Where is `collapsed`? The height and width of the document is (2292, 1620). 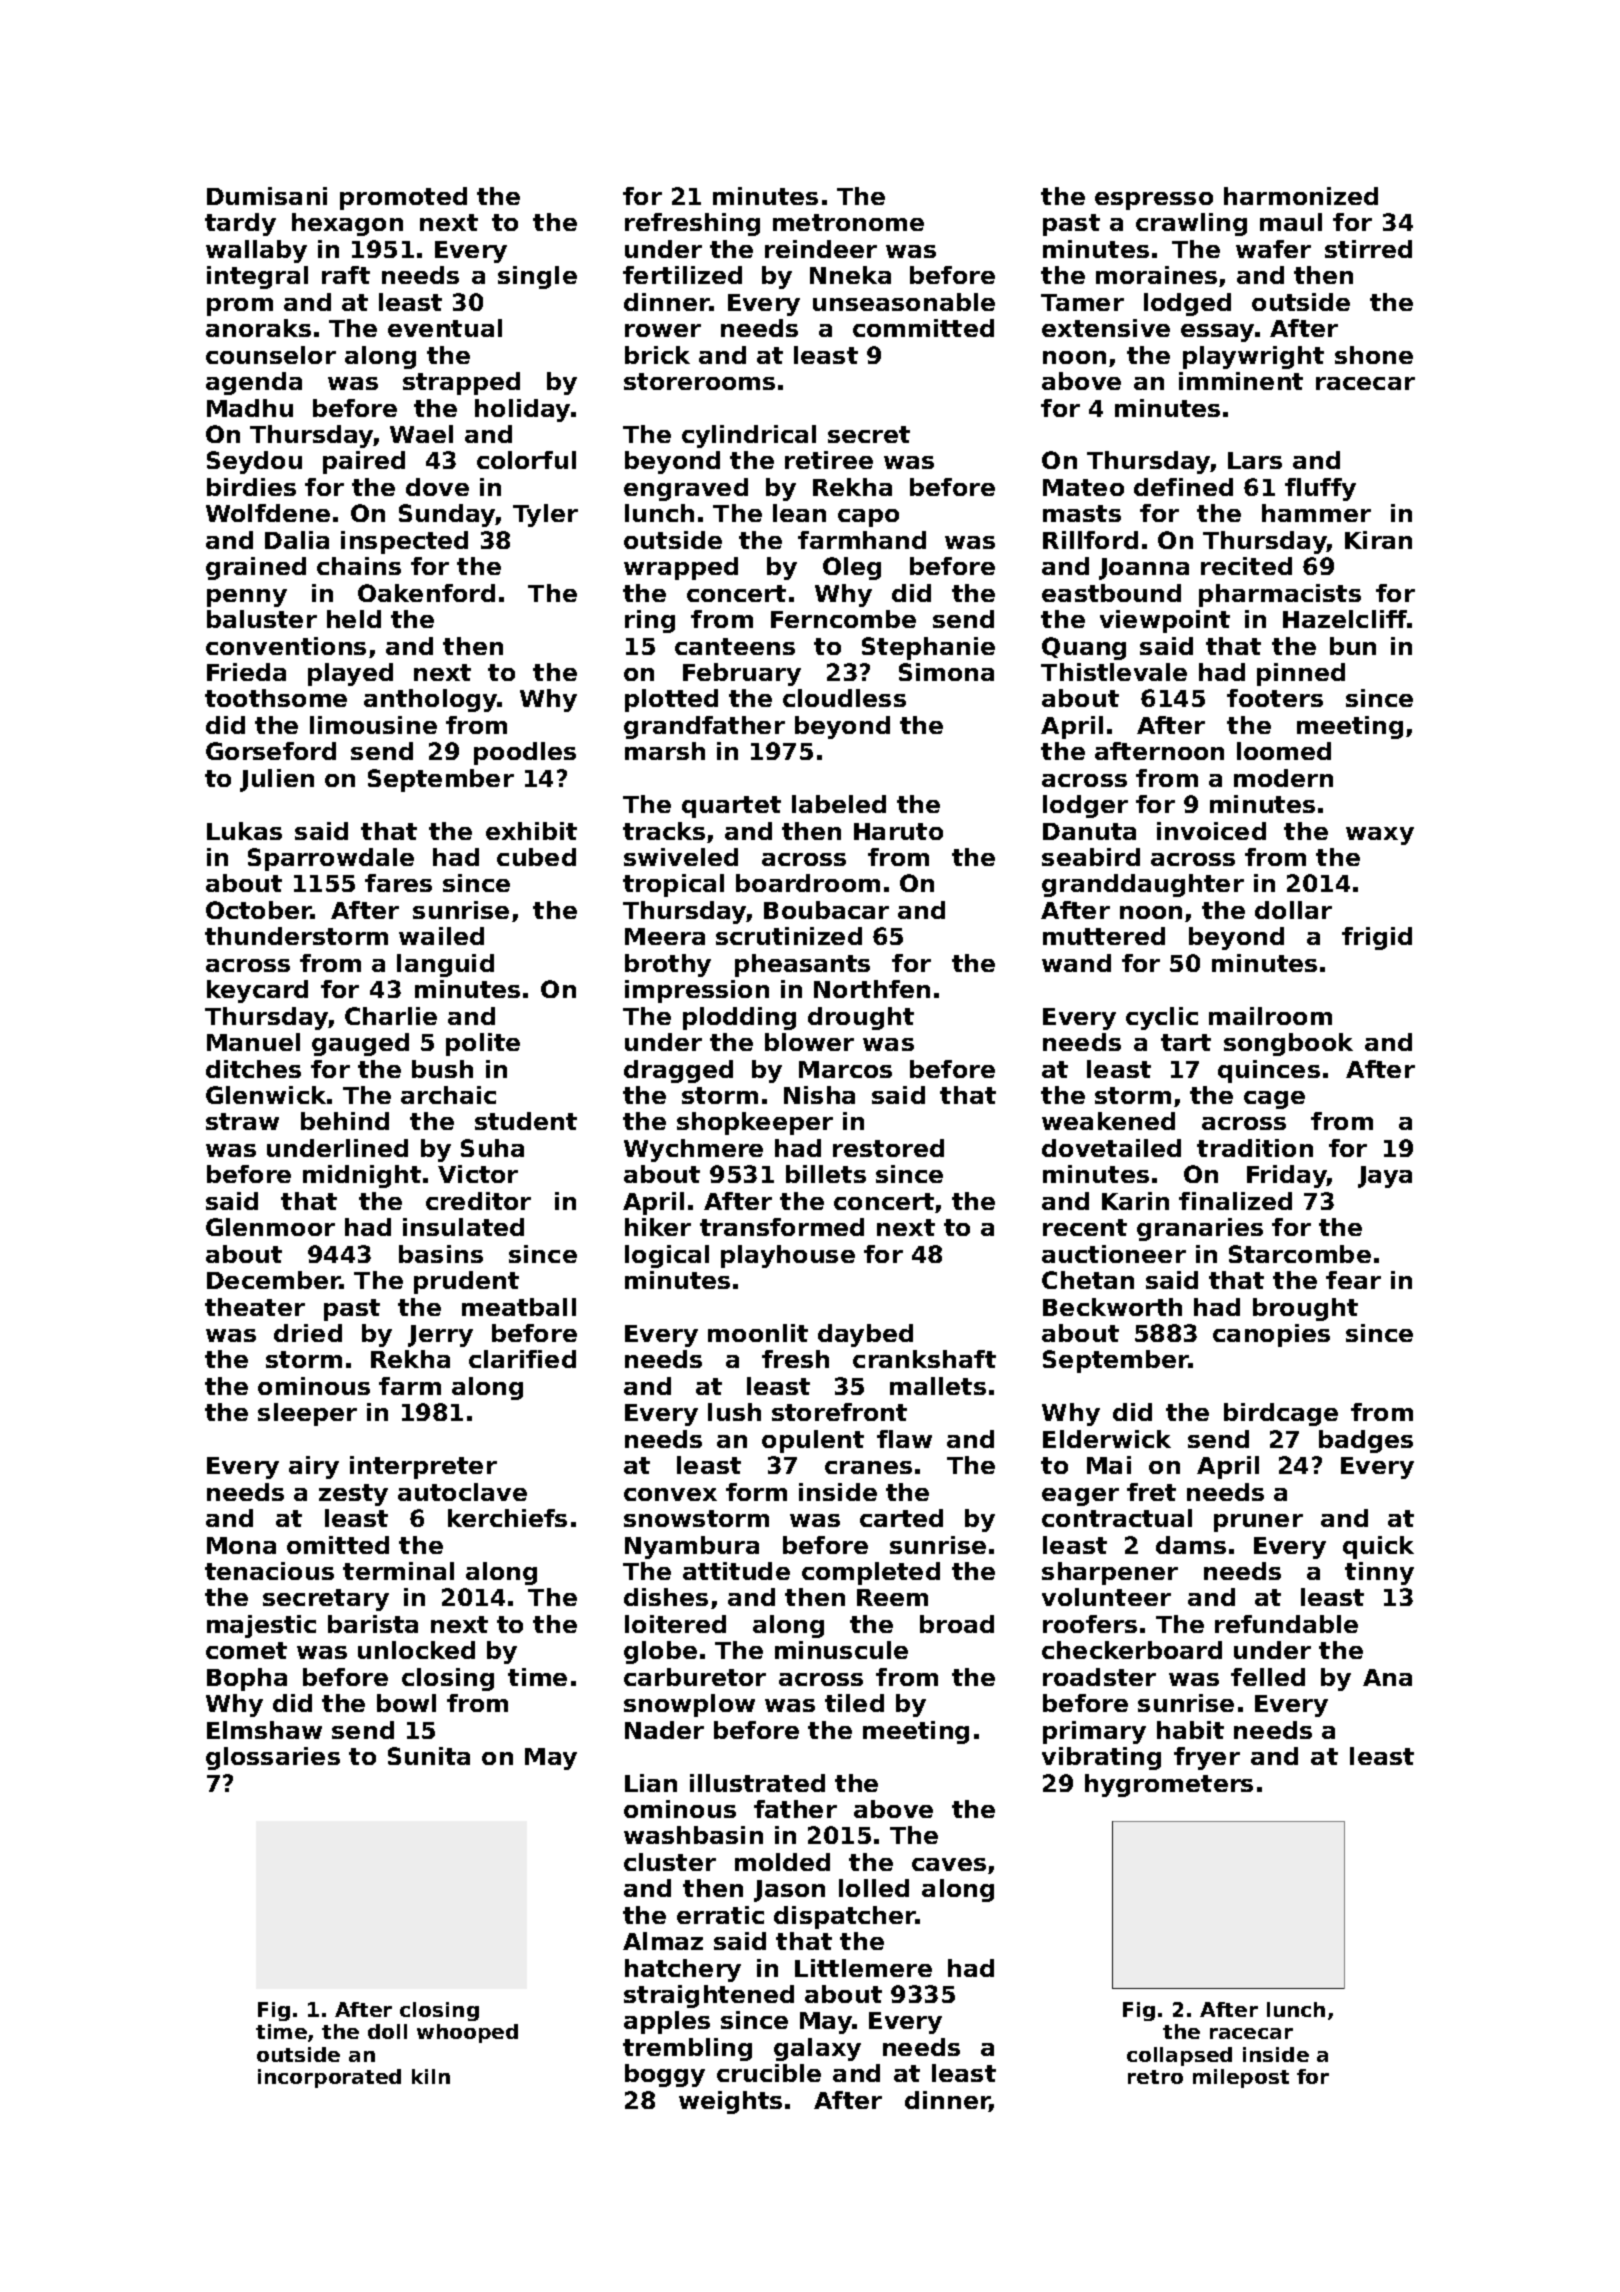
collapsed is located at coordinates (1179, 2056).
